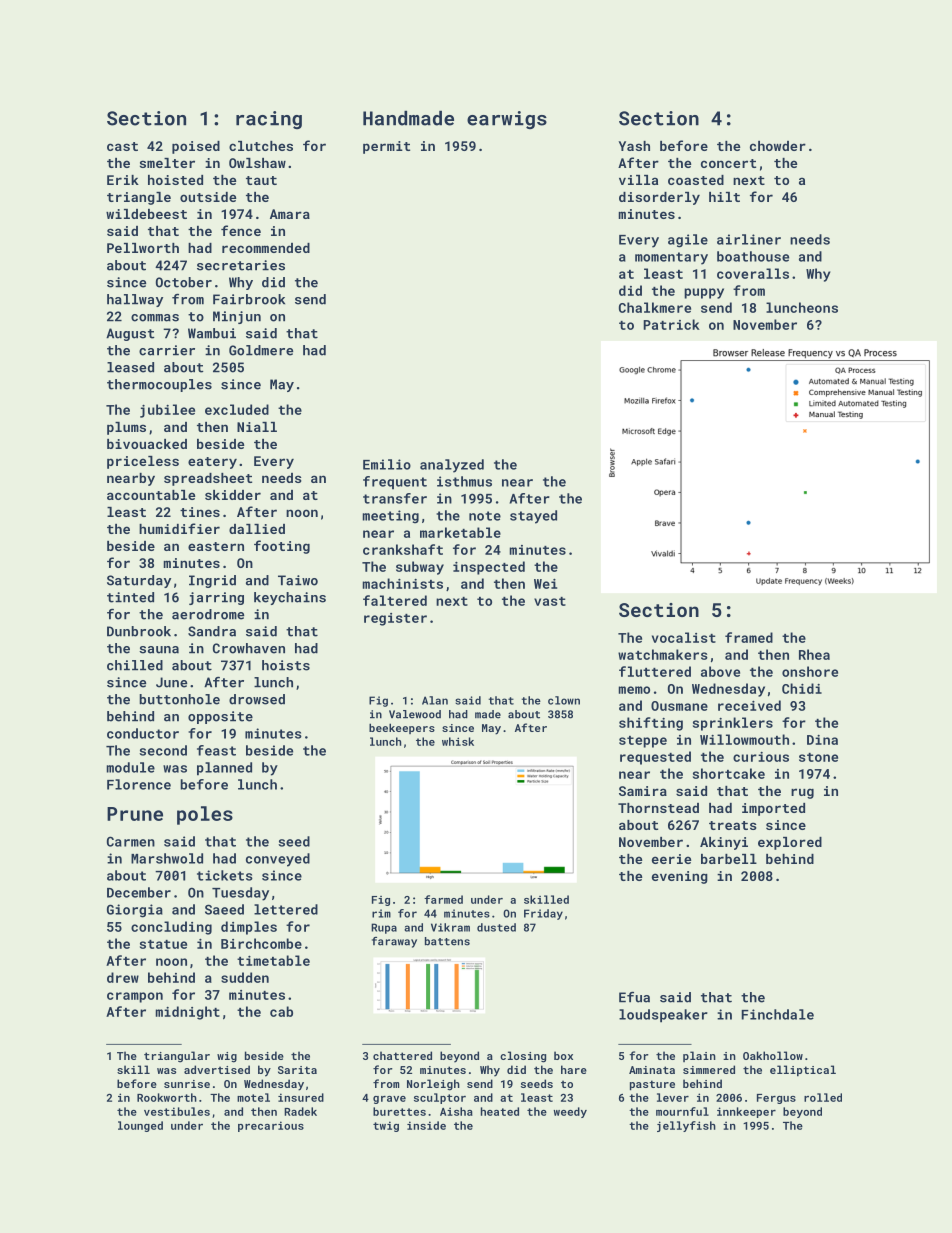 The height and width of the screenshot is (1233, 952). What do you see at coordinates (282, 547) in the screenshot?
I see `footing` at bounding box center [282, 547].
